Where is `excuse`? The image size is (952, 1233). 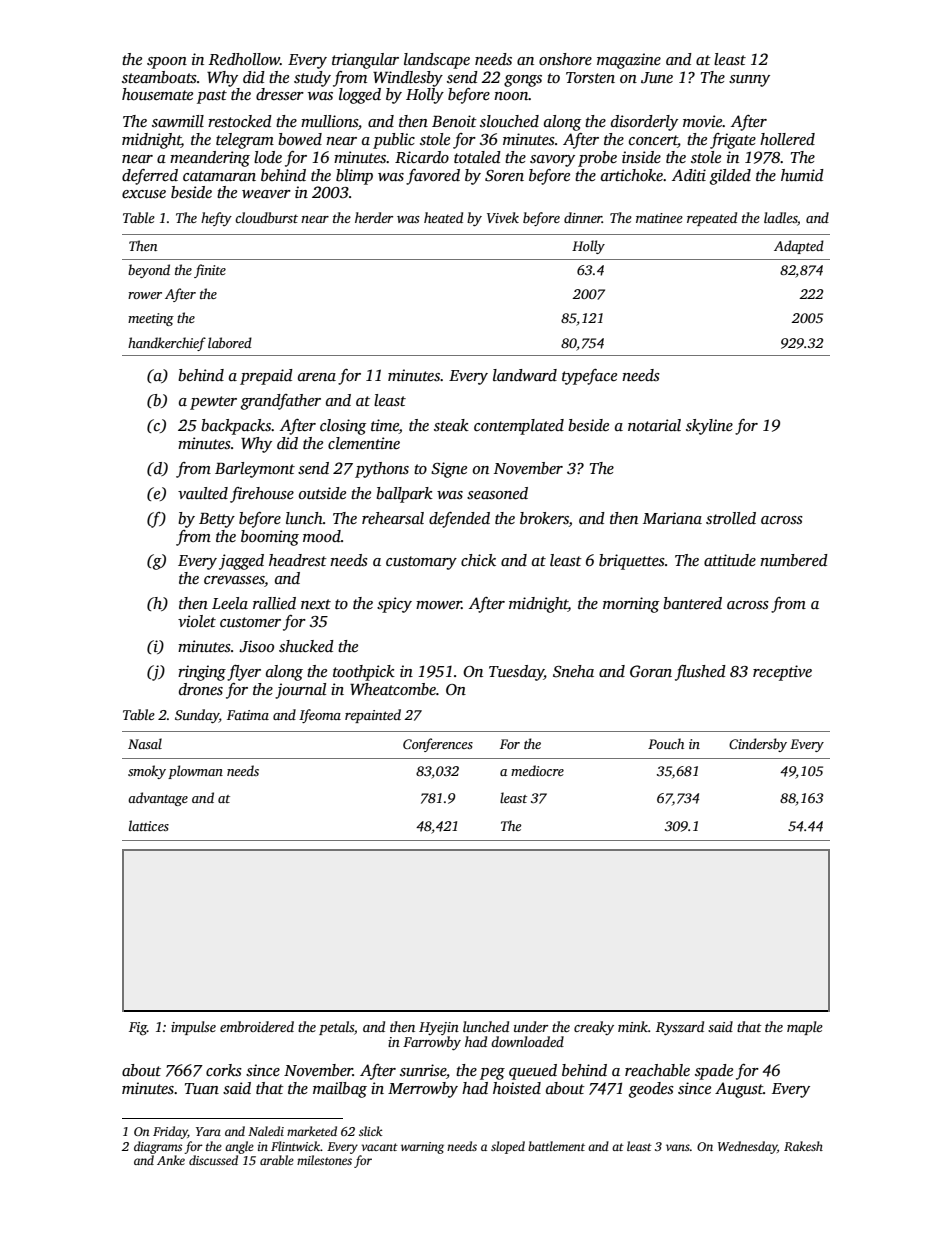 excuse is located at coordinates (144, 194).
